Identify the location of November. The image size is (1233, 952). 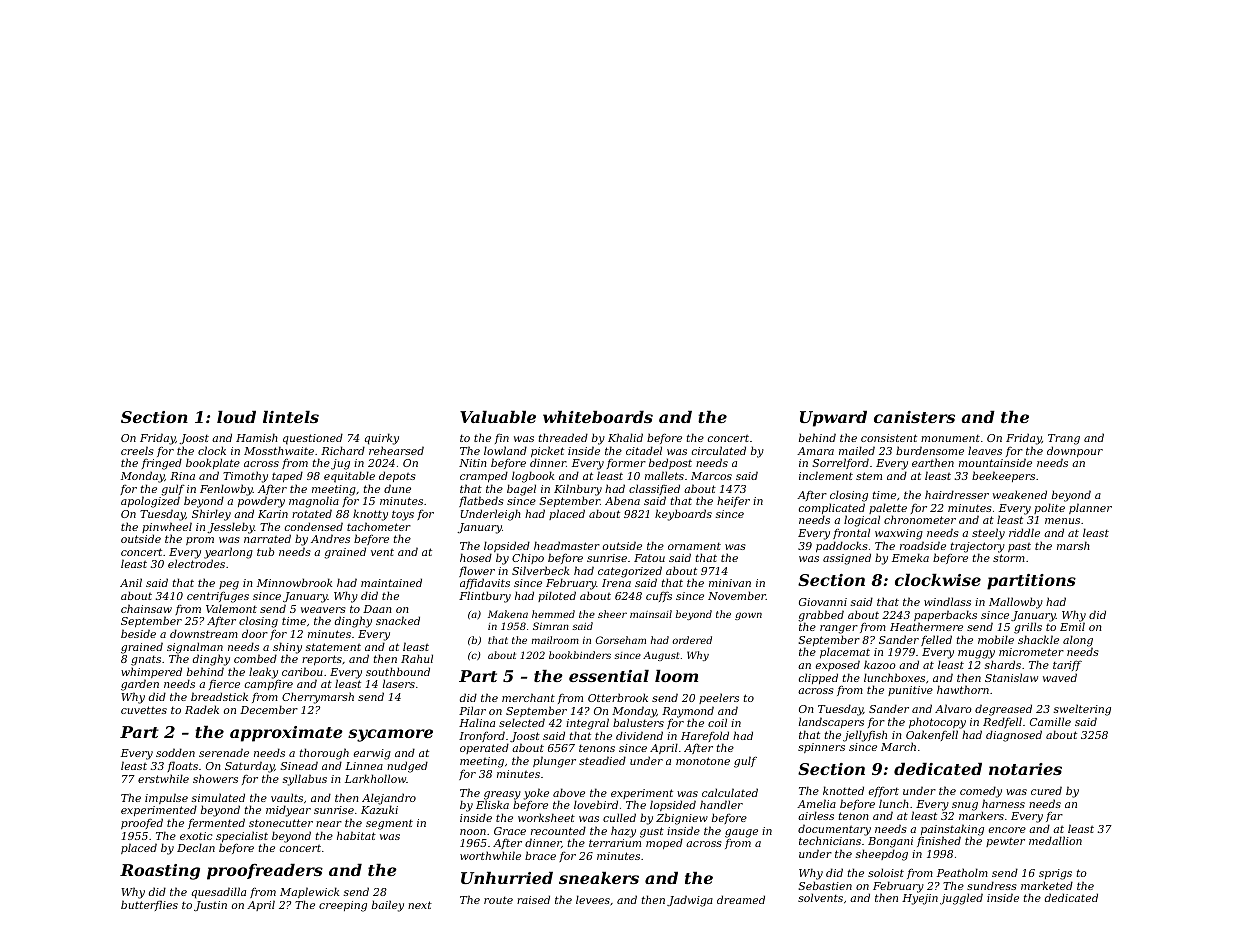
(737, 595).
